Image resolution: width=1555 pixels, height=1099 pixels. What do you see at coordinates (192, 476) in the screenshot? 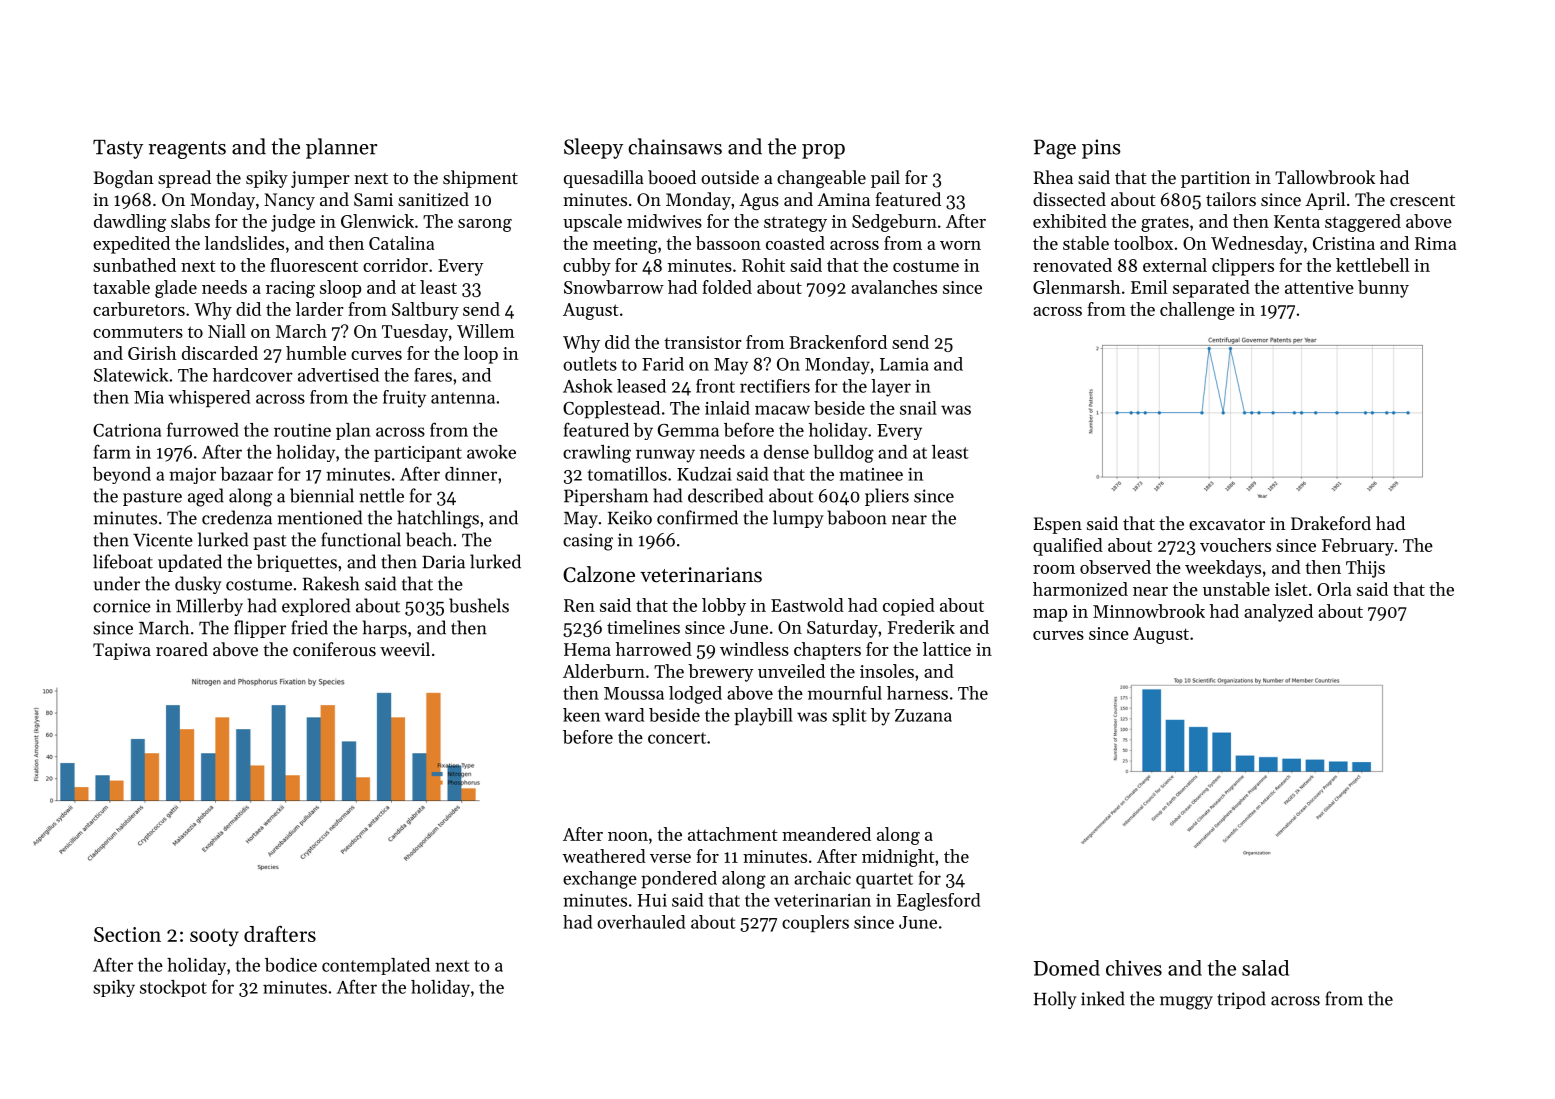
I see `major` at bounding box center [192, 476].
